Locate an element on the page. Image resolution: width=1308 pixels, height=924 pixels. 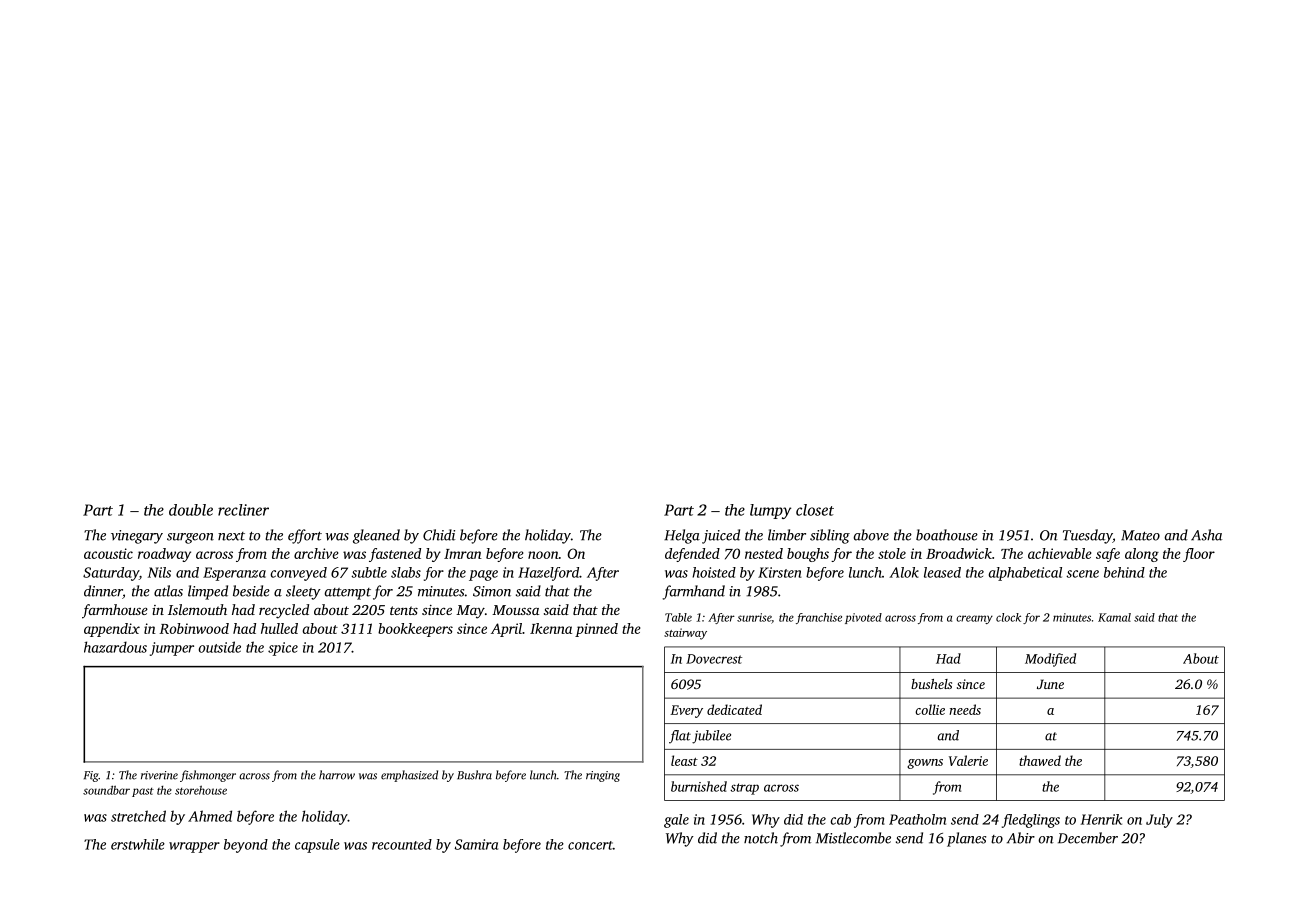
soundbar is located at coordinates (106, 790).
